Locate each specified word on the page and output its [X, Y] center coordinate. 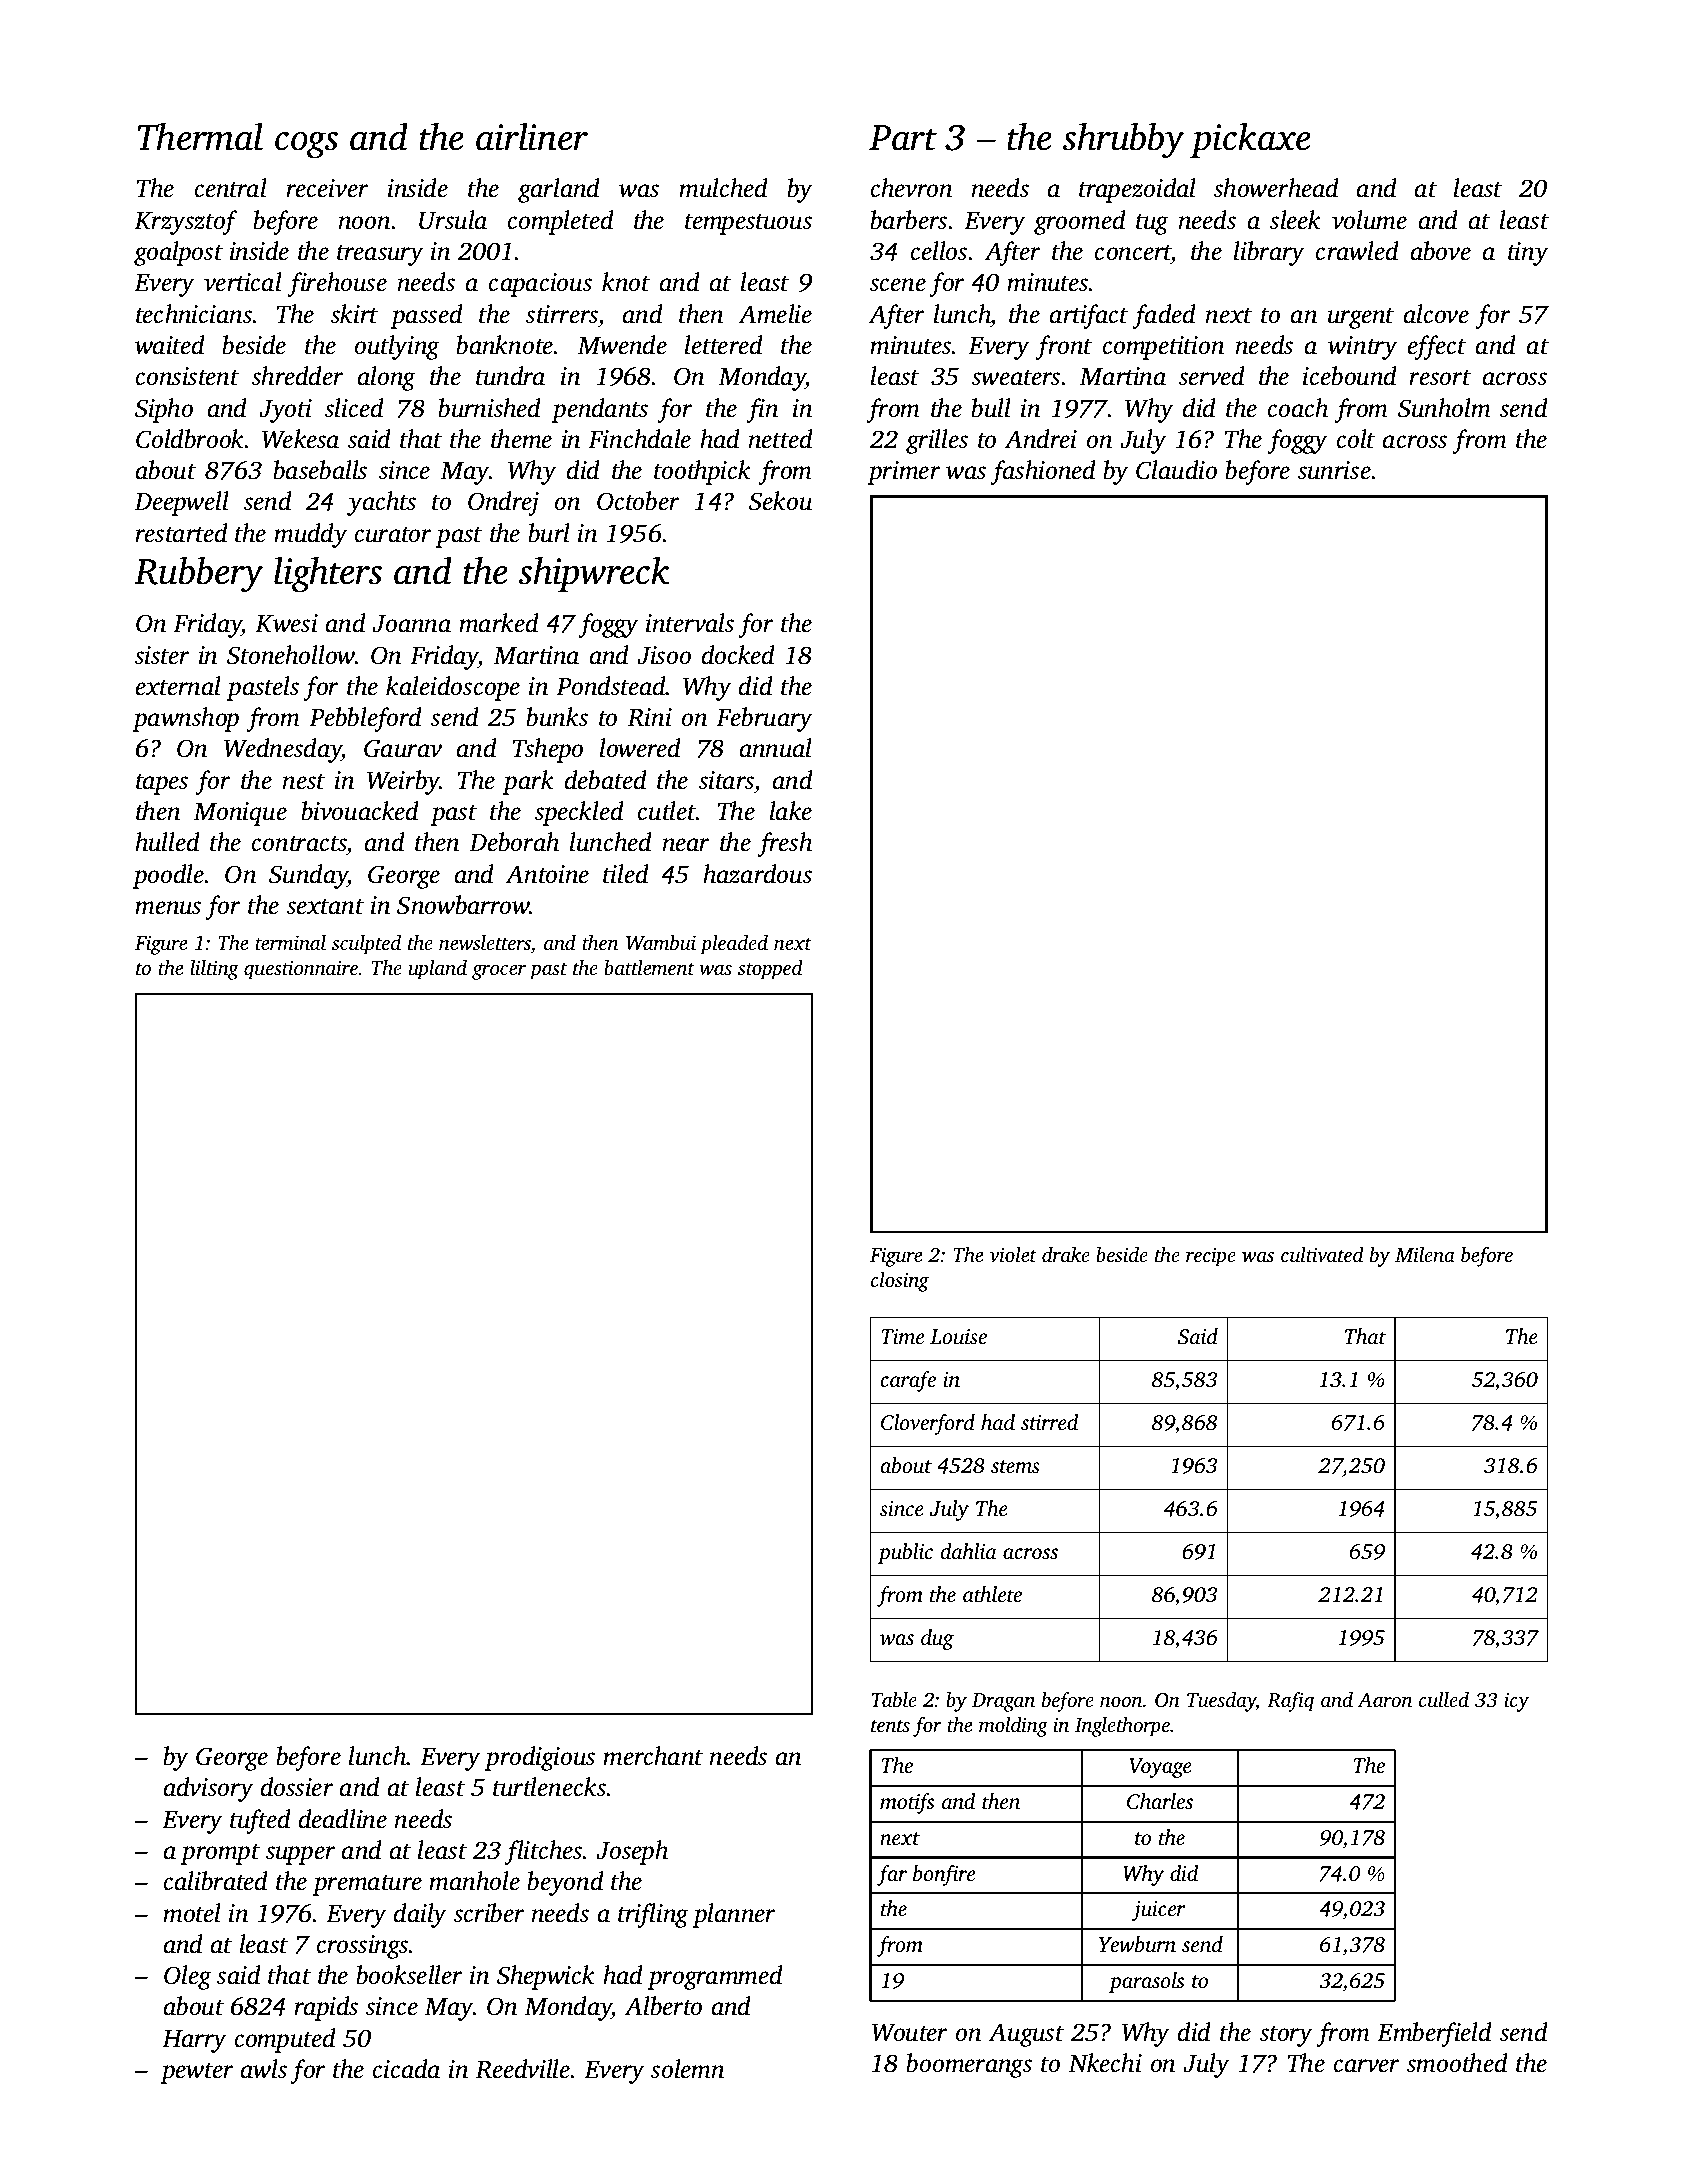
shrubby [1123, 141]
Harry [194, 2041]
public [905, 1553]
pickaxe [1250, 140]
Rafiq [1290, 1702]
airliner [532, 137]
